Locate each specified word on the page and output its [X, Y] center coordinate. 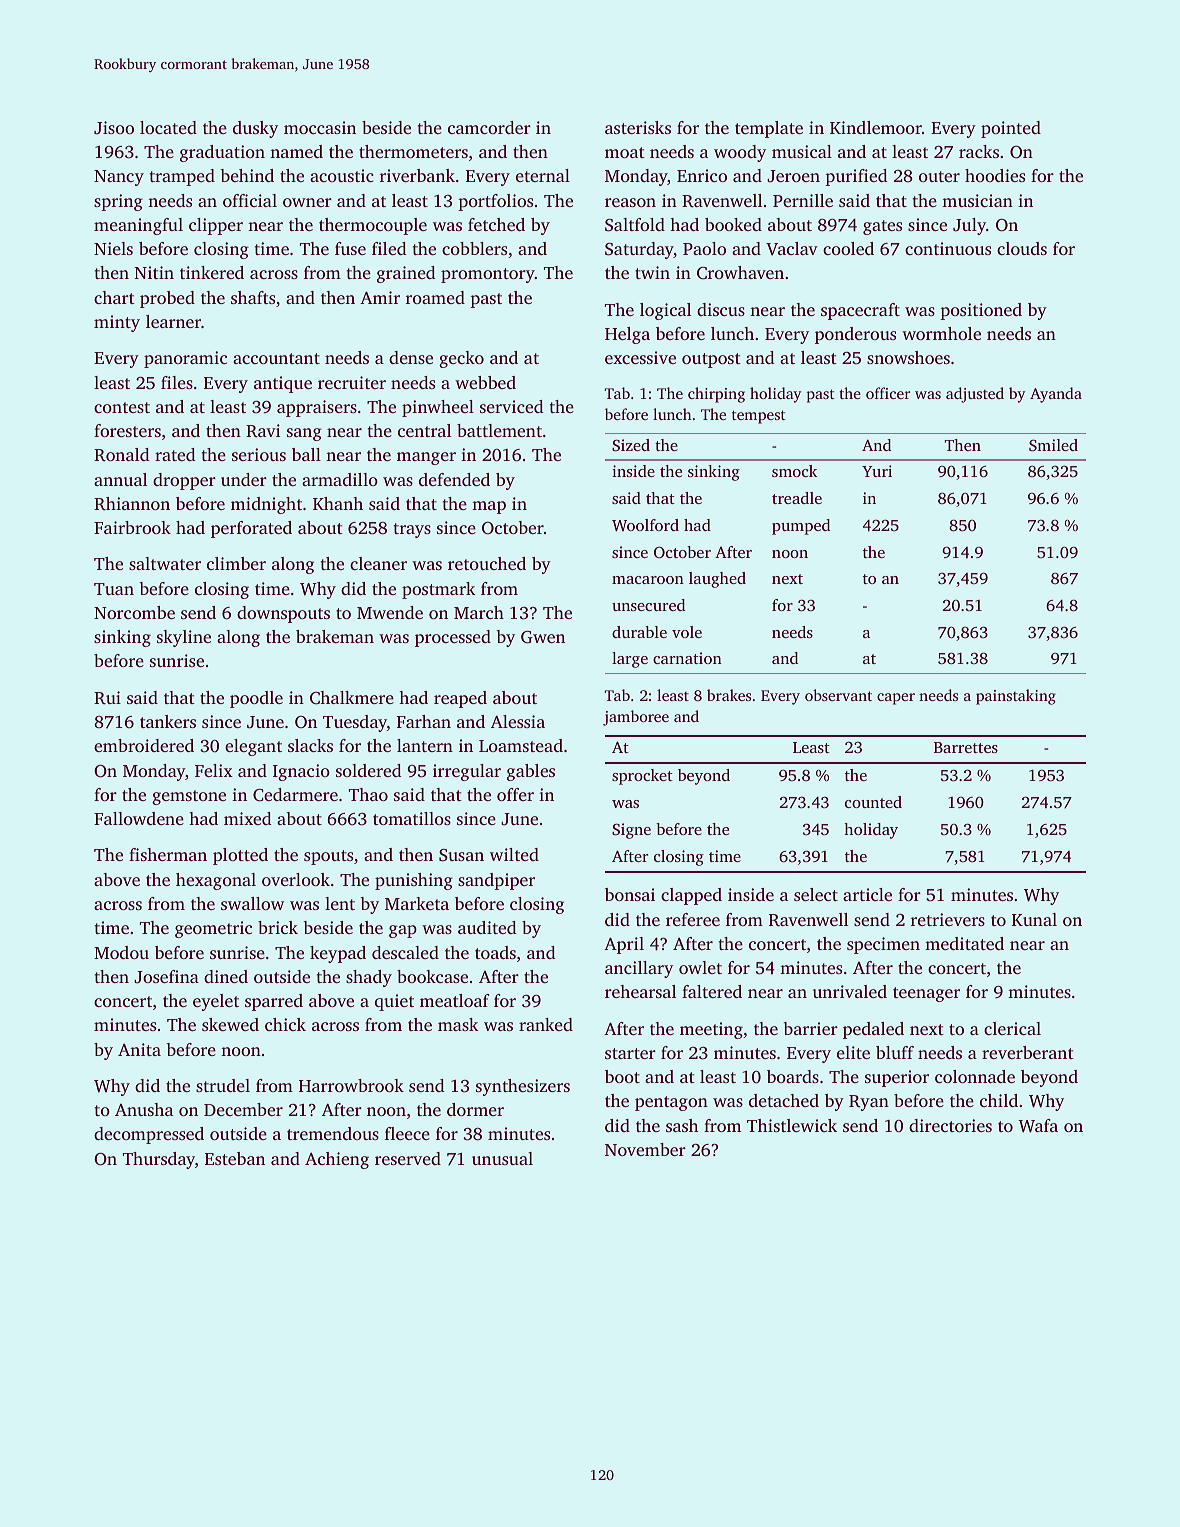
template [769, 129]
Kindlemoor [876, 127]
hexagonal [216, 881]
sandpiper [496, 881]
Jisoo [114, 128]
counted [873, 802]
